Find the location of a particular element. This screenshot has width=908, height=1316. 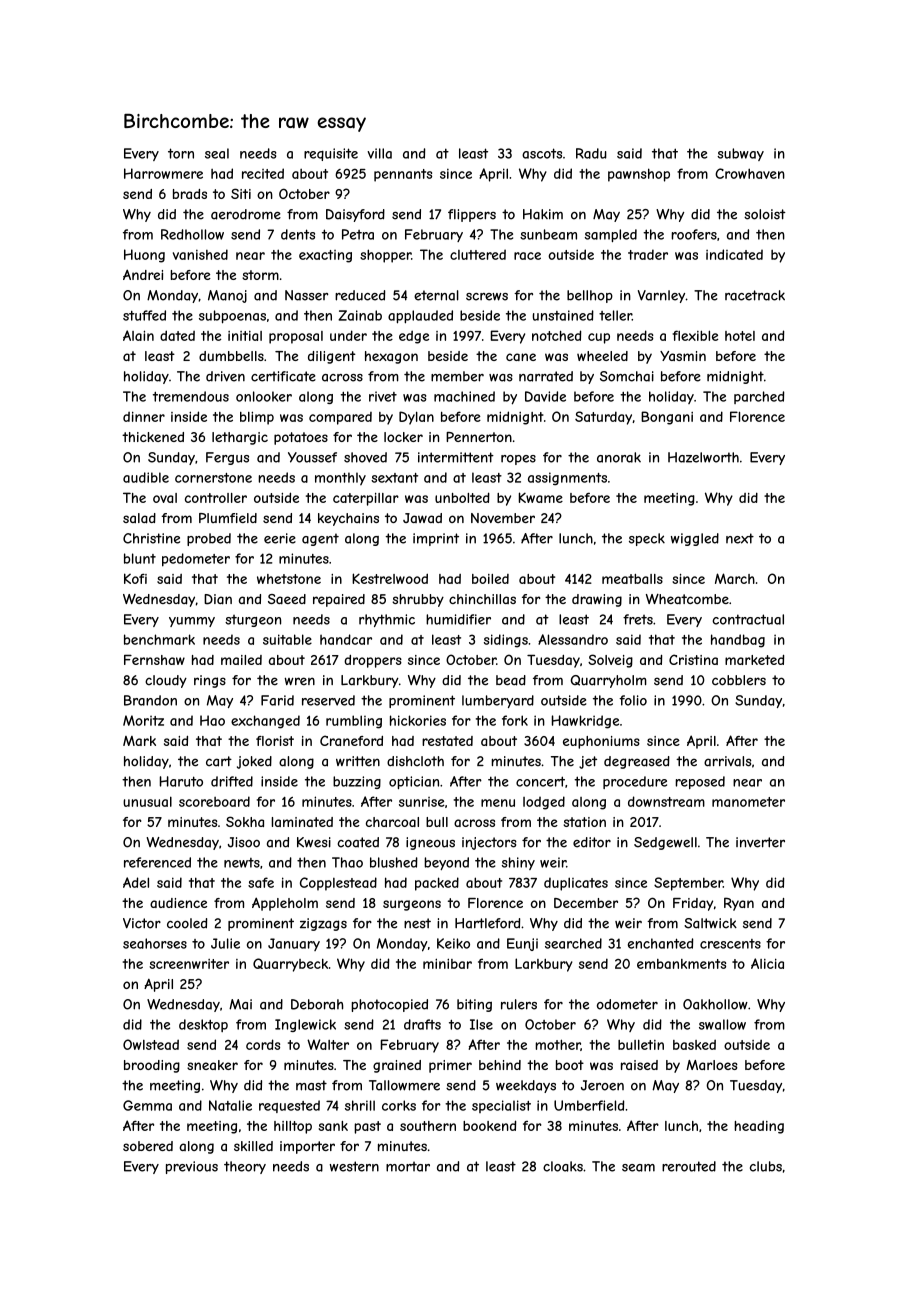

Radu is located at coordinates (591, 153).
